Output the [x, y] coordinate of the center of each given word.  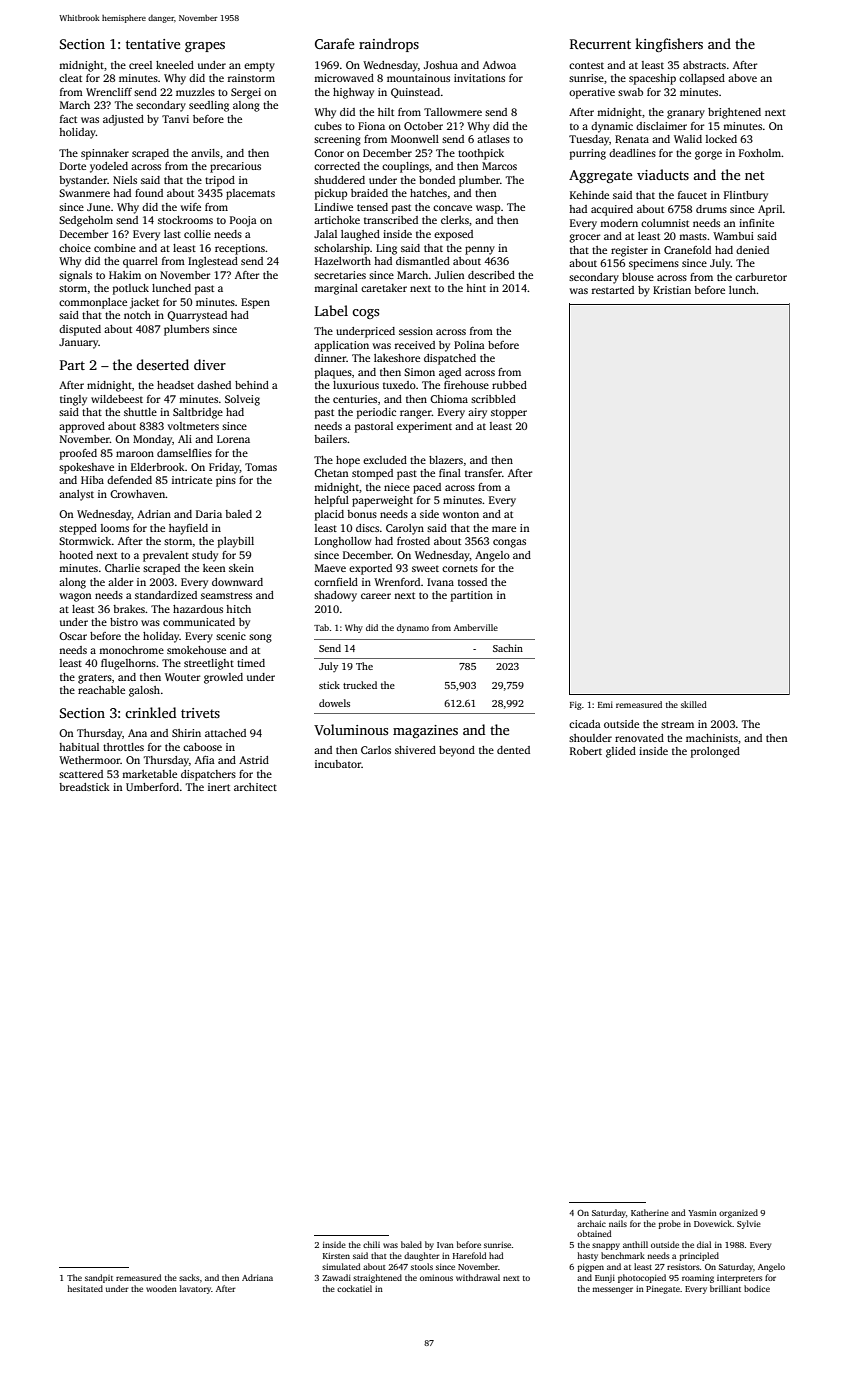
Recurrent [600, 44]
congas [509, 543]
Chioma [449, 399]
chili [371, 1244]
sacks [189, 1277]
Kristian [672, 290]
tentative [153, 44]
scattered [81, 774]
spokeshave [86, 468]
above [742, 78]
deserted [162, 364]
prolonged [715, 752]
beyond [457, 751]
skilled [694, 704]
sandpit [99, 1278]
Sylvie [749, 1224]
